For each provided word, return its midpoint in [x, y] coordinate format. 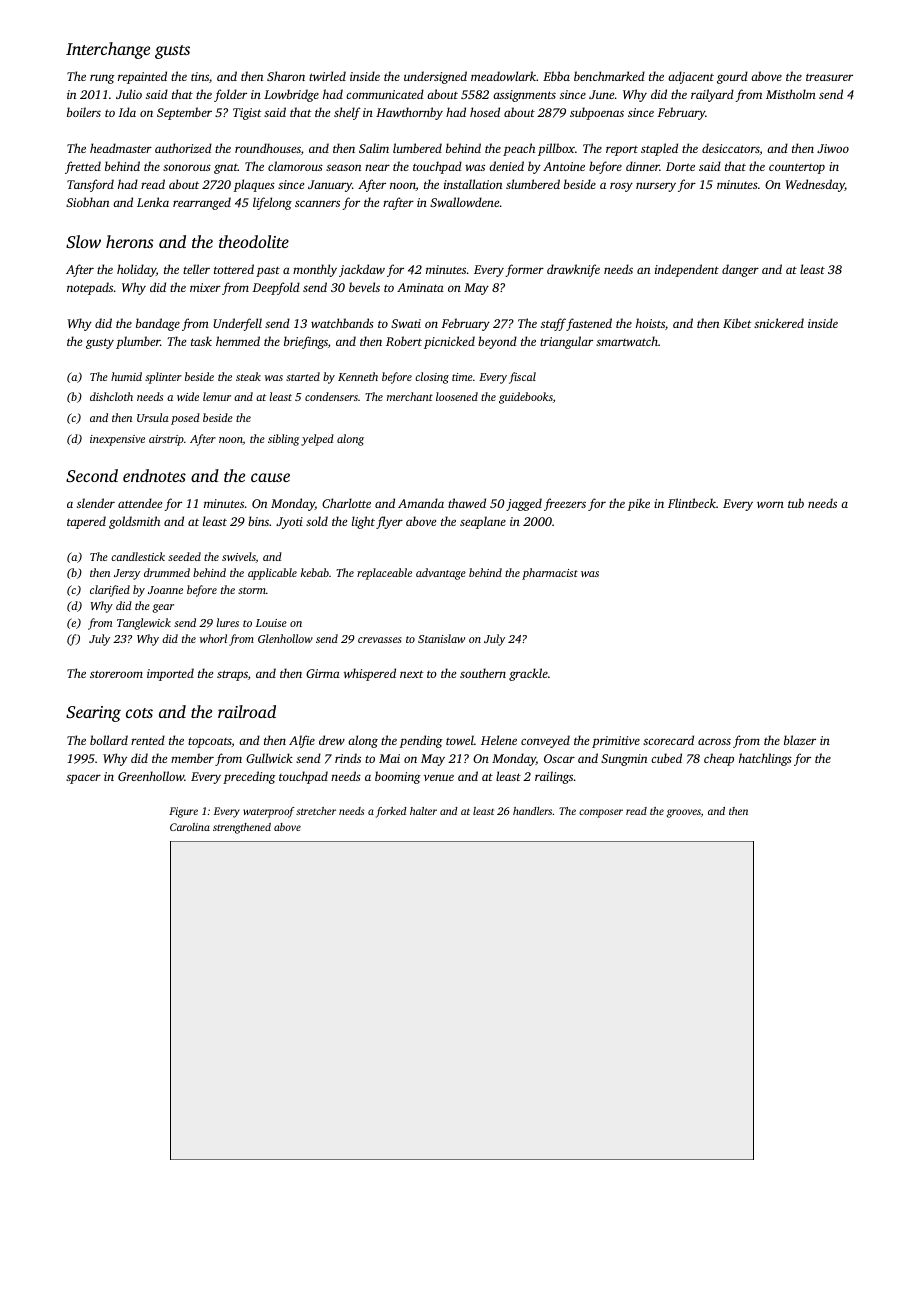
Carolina [190, 827]
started [303, 376]
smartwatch [627, 341]
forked [391, 812]
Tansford [90, 185]
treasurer [829, 77]
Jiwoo [833, 148]
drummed [167, 572]
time [462, 377]
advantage [441, 574]
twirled [327, 76]
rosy [621, 187]
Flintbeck [692, 503]
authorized [183, 148]
